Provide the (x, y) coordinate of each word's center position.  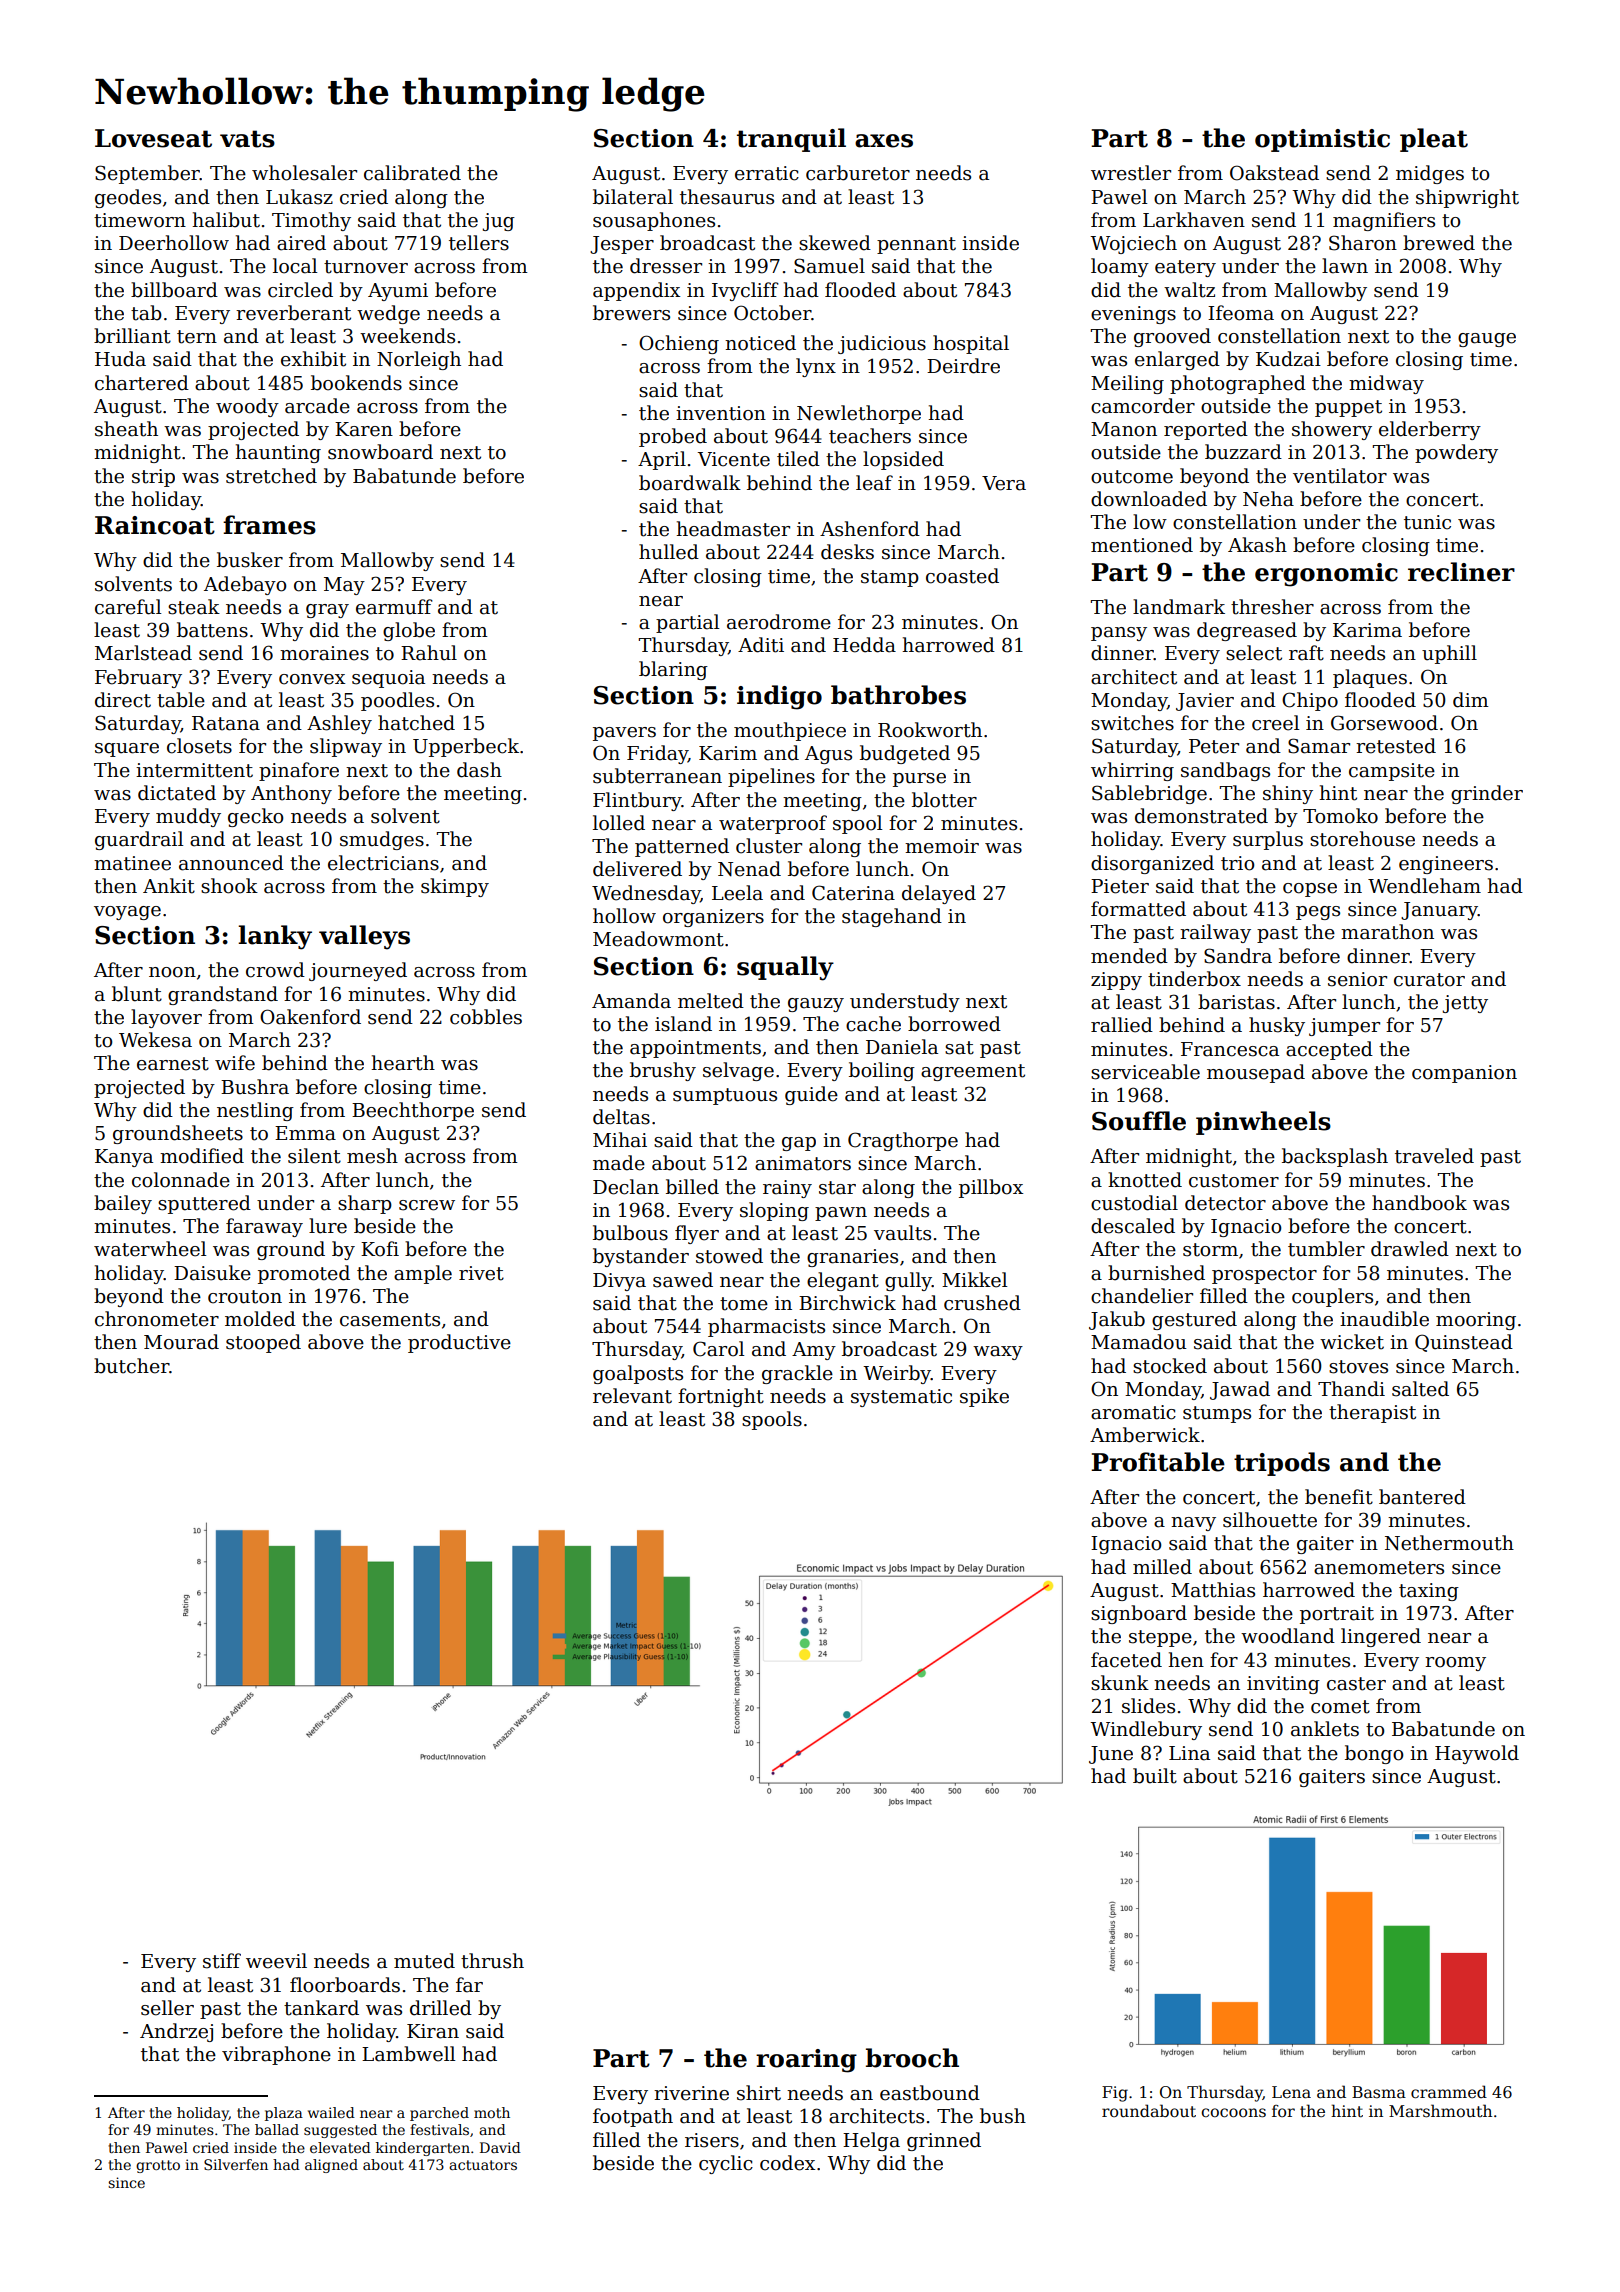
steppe (1160, 1638)
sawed (683, 1280)
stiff (222, 1961)
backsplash (1335, 1157)
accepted (1329, 1050)
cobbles (486, 1017)
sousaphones (654, 221)
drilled (441, 2008)
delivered (637, 869)
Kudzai (1288, 359)
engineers (1446, 865)
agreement (973, 1072)
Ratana (226, 723)
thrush (492, 1961)
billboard (174, 290)
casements (390, 1320)
